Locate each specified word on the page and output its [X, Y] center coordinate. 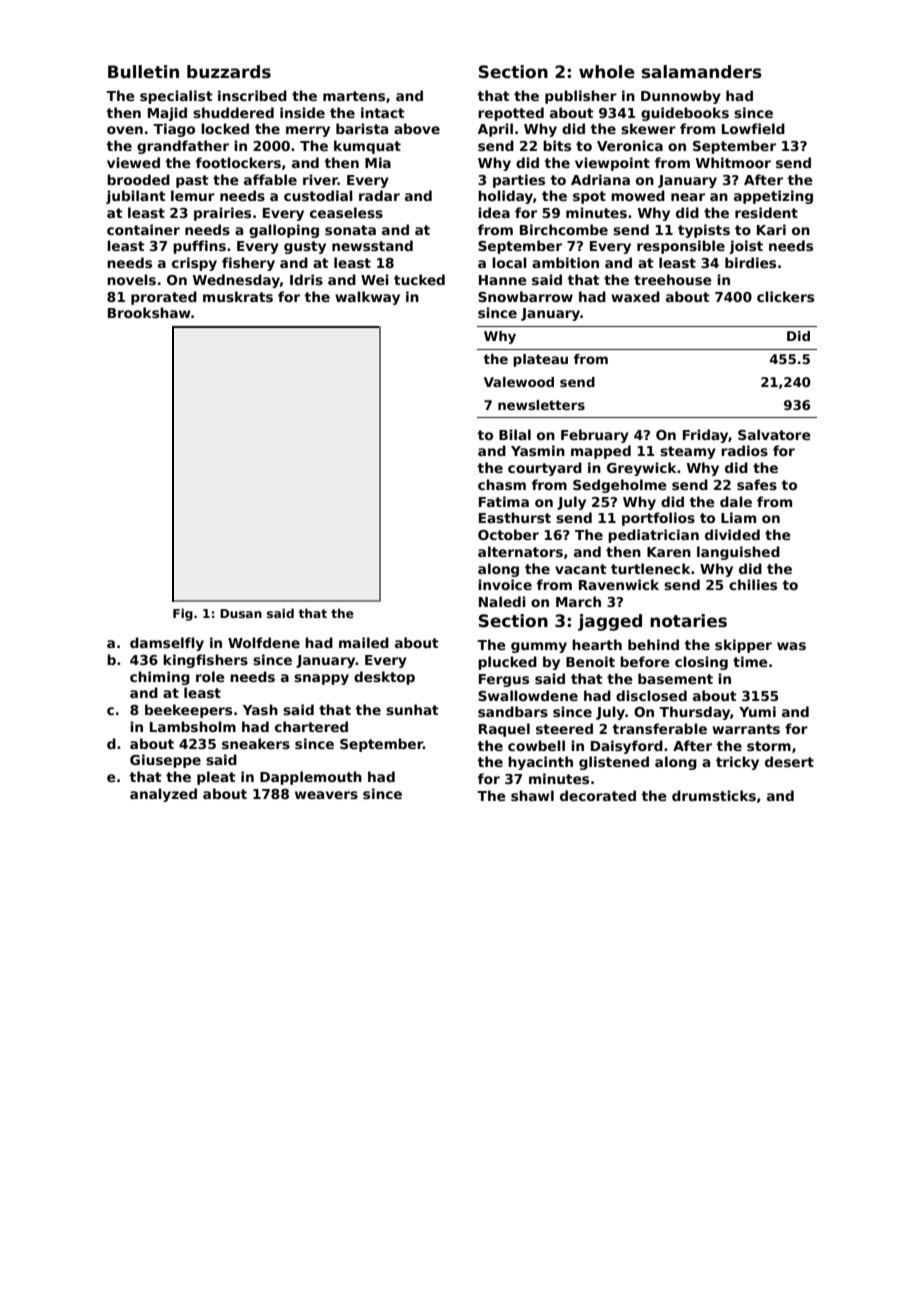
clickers [785, 296]
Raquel [504, 730]
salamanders [702, 72]
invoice [505, 584]
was [791, 646]
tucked [419, 279]
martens [354, 96]
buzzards [229, 72]
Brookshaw [149, 312]
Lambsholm [193, 726]
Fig [183, 614]
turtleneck [651, 568]
